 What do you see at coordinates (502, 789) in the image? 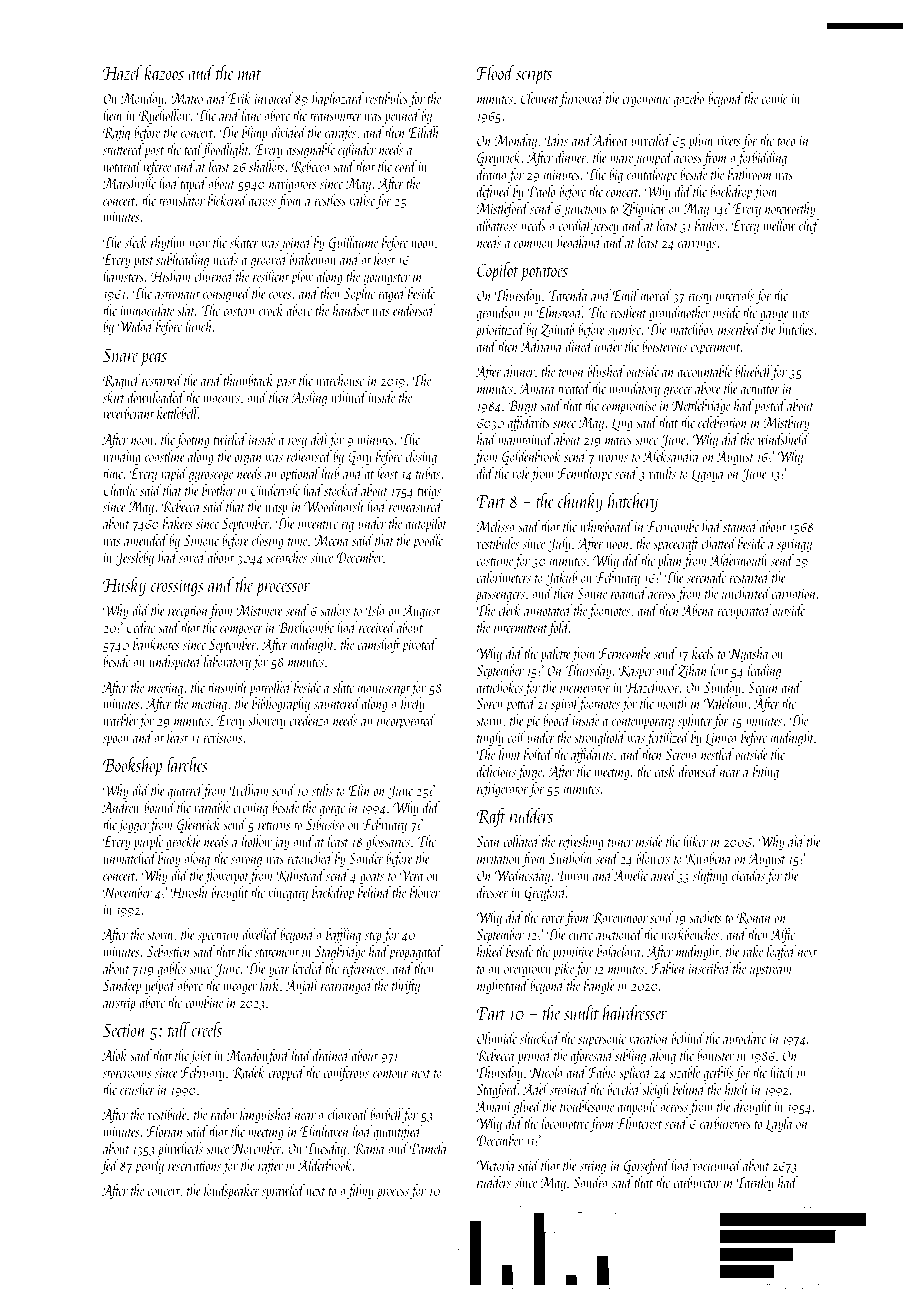
I see `refrigerator` at bounding box center [502, 789].
